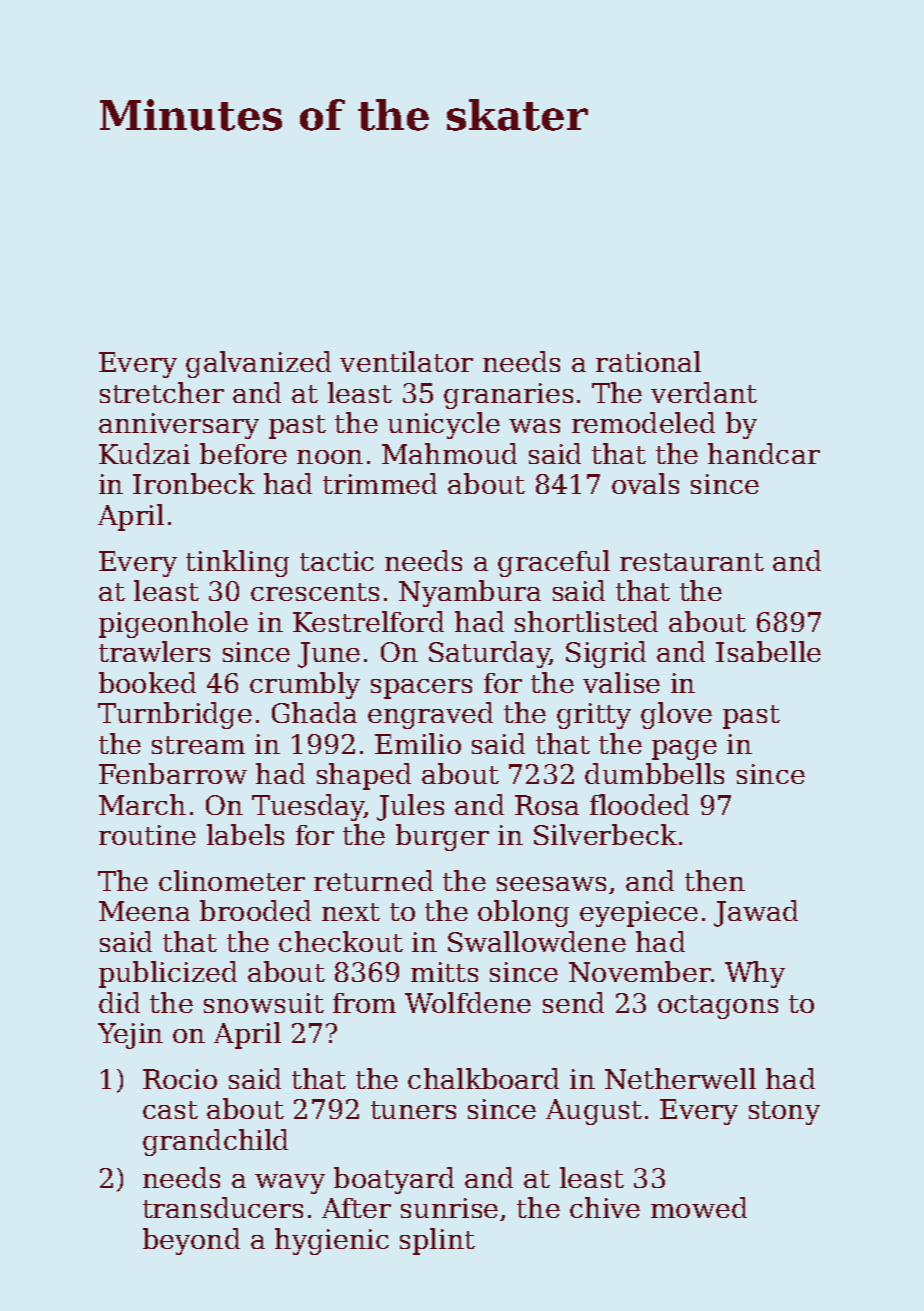 The image size is (924, 1311). I want to click on send, so click(573, 1002).
